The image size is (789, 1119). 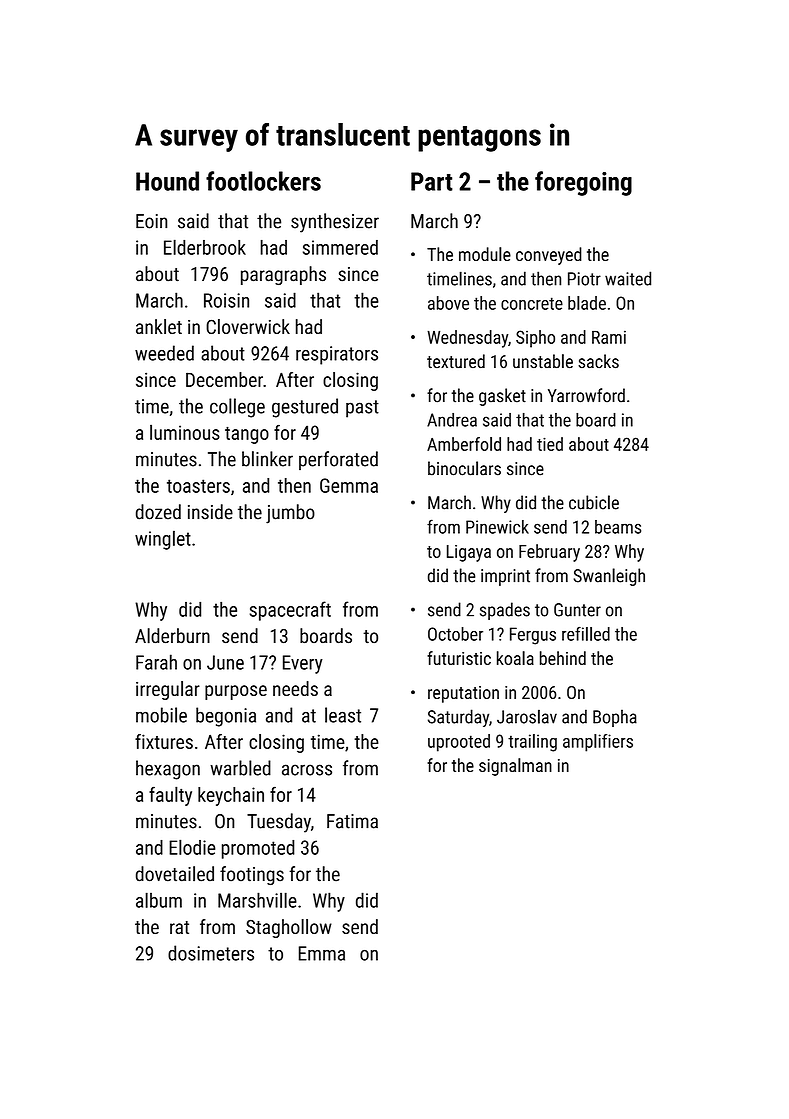 What do you see at coordinates (164, 353) in the page?
I see `weeded` at bounding box center [164, 353].
